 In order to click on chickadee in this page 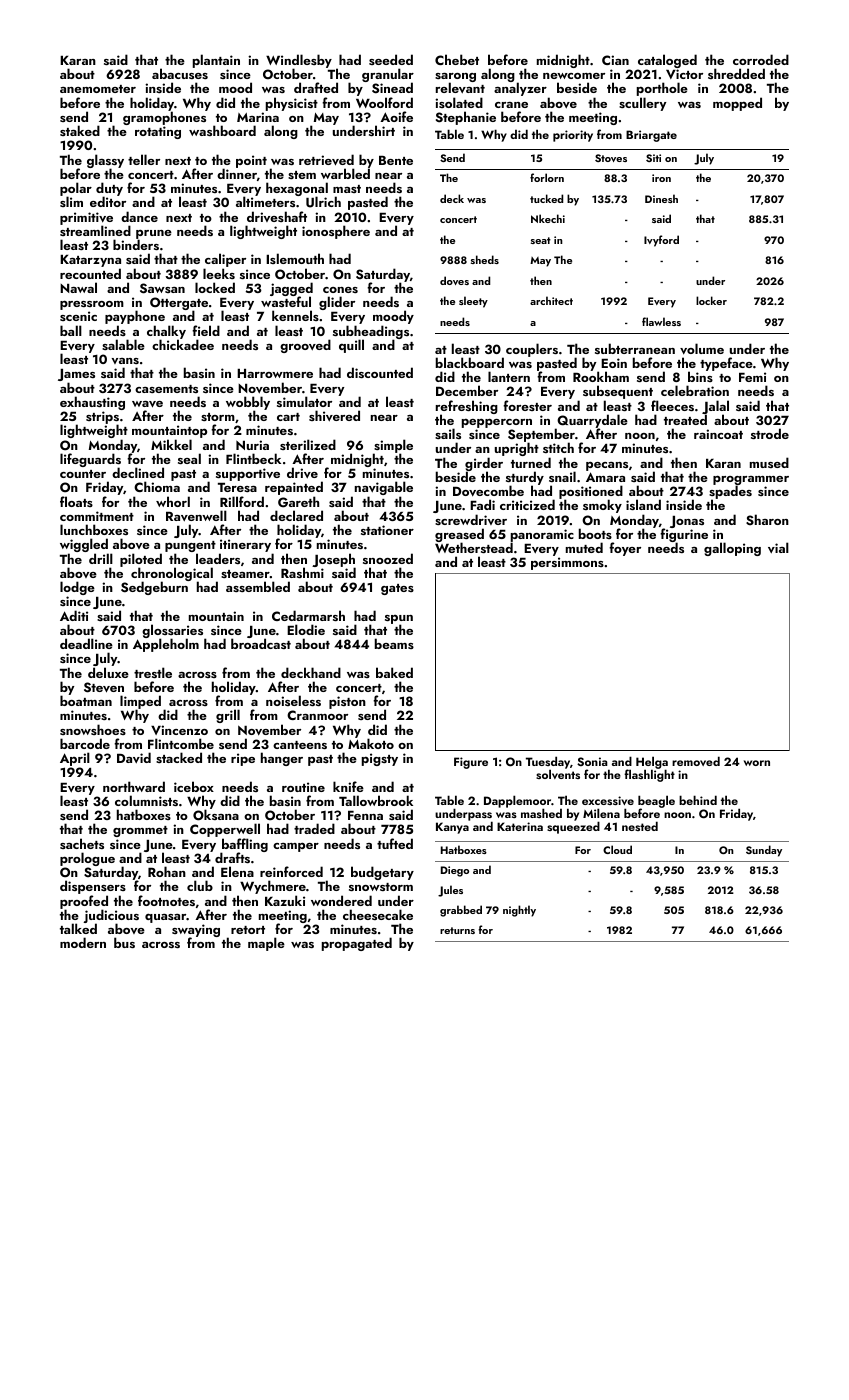, I will do `click(183, 344)`.
